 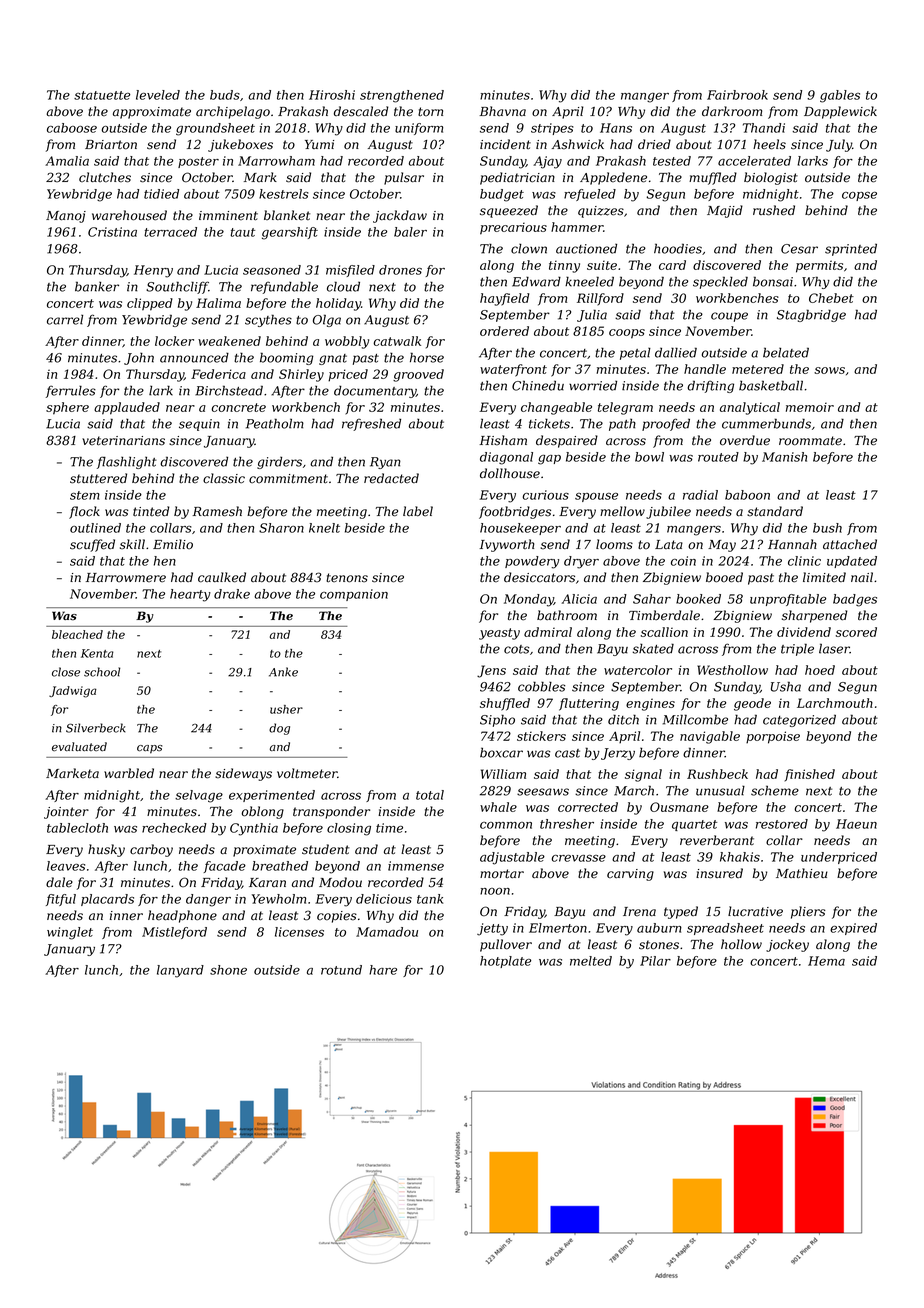 I want to click on sprinted, so click(x=851, y=249).
